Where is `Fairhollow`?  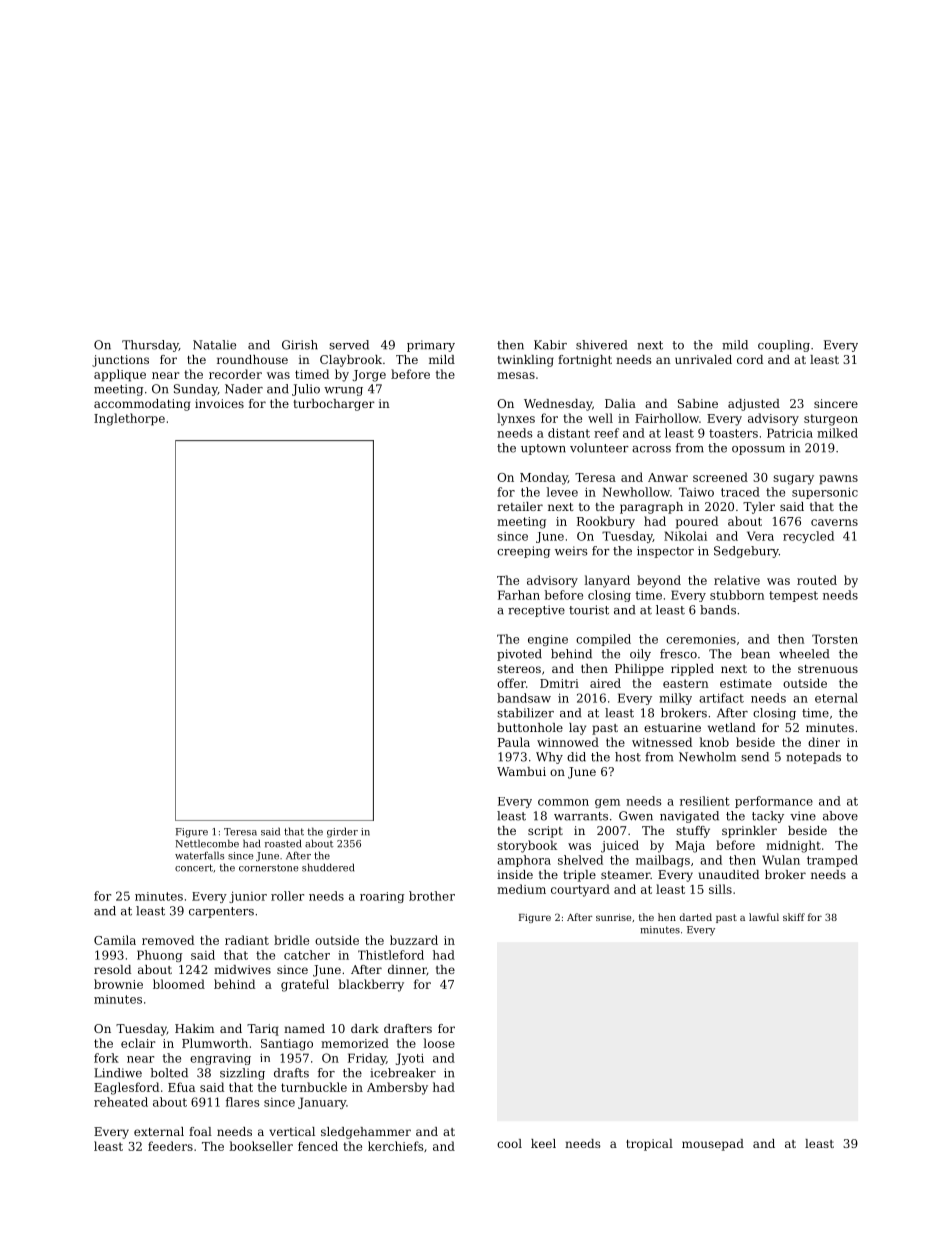 Fairhollow is located at coordinates (667, 418).
